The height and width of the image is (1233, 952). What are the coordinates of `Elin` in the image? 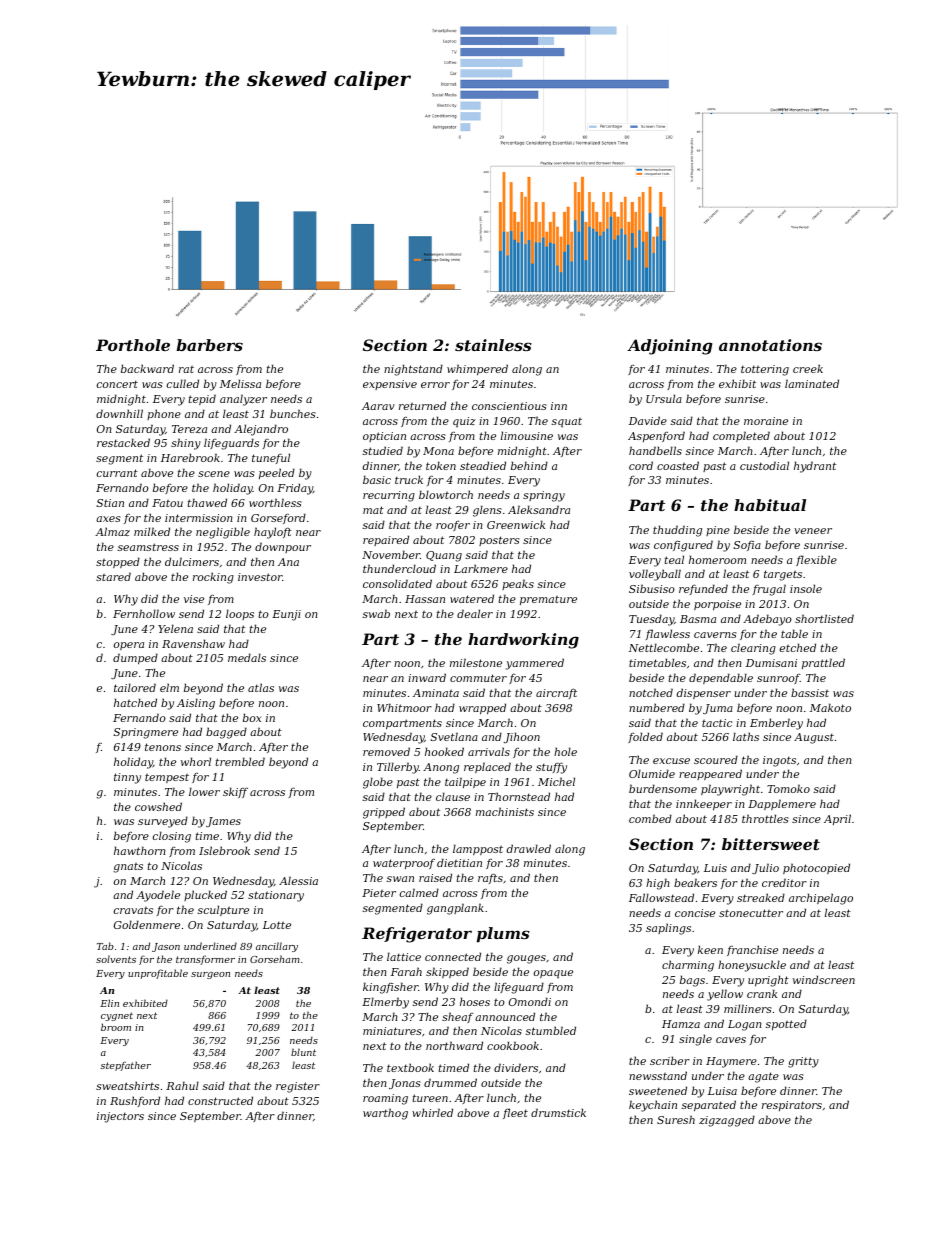 It's located at (109, 1003).
